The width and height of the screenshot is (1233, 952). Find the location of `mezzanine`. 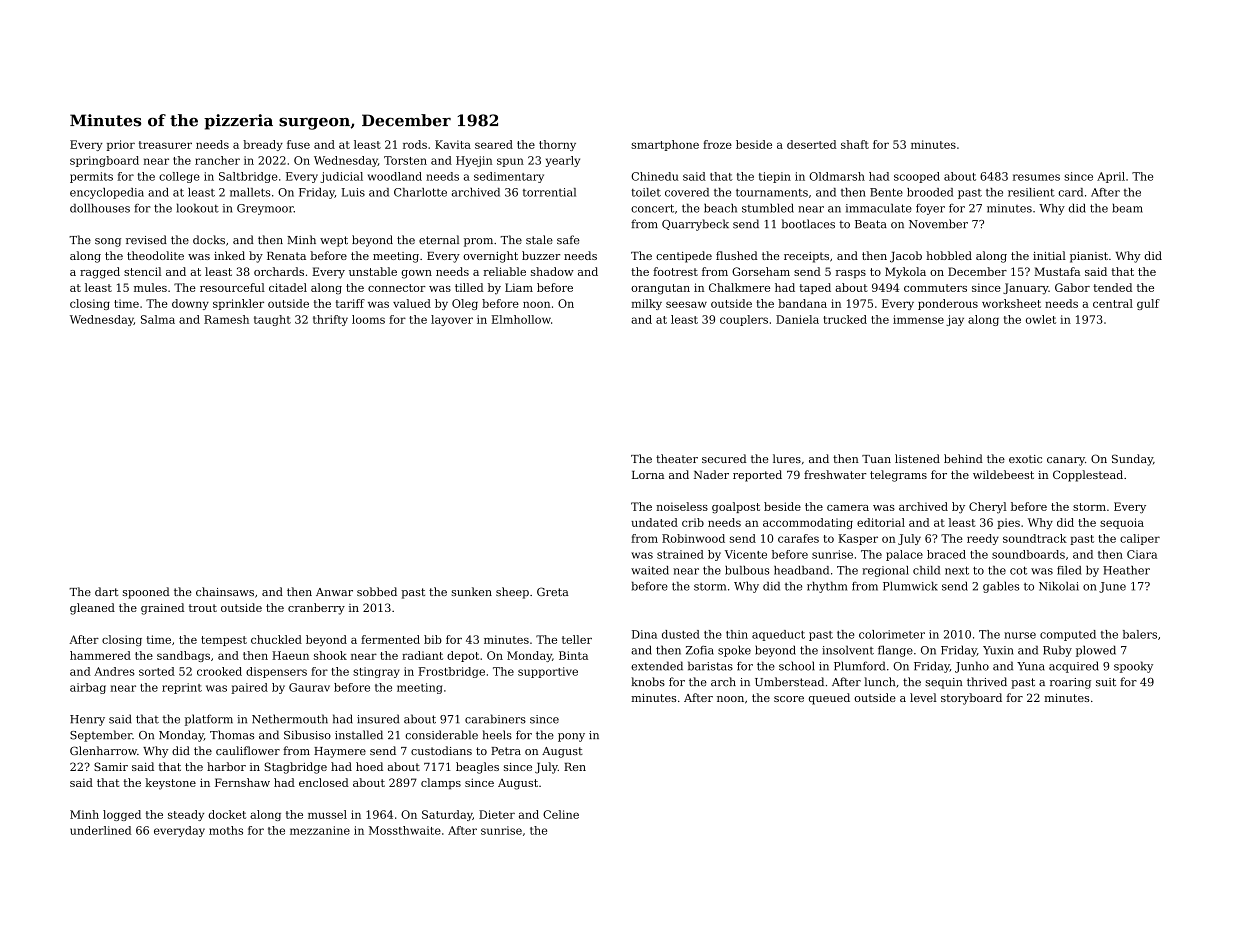

mezzanine is located at coordinates (320, 830).
